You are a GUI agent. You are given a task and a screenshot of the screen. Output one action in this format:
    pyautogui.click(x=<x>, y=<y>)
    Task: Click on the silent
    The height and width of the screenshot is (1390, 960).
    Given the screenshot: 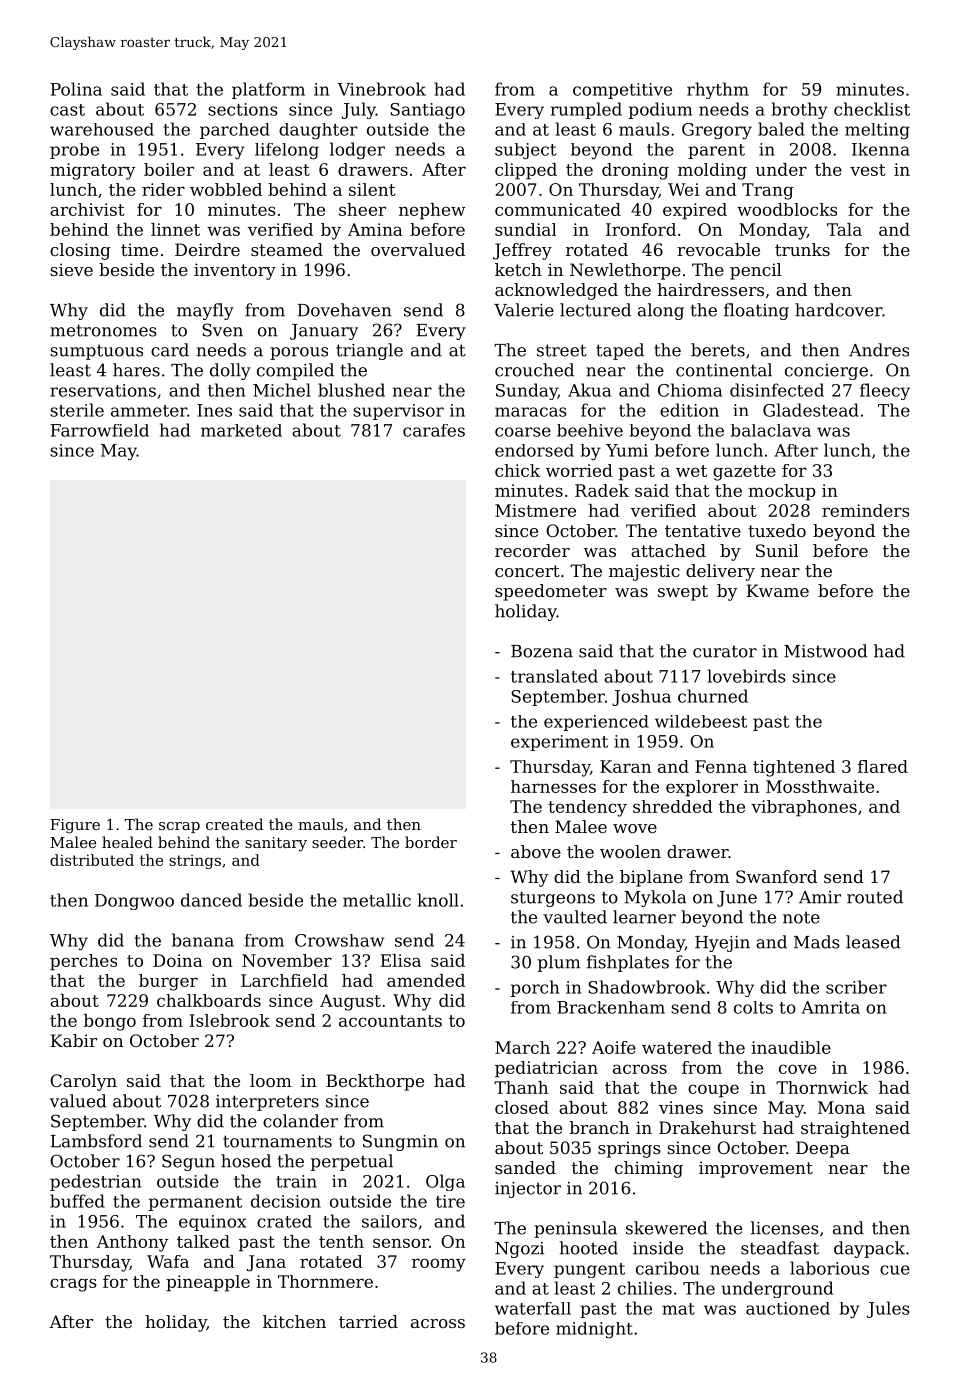 What is the action you would take?
    pyautogui.click(x=372, y=189)
